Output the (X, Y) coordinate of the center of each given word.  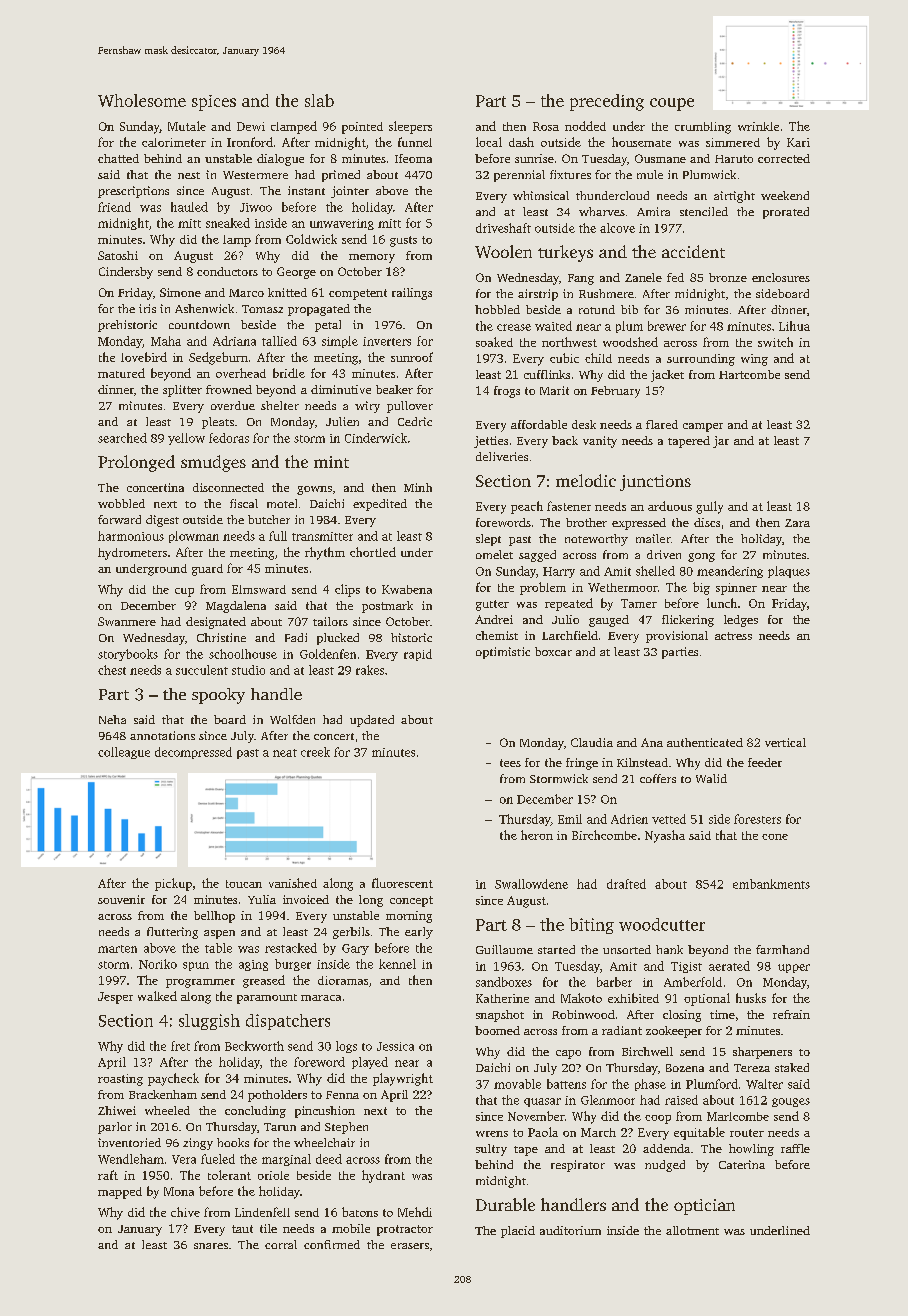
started (556, 949)
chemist (497, 635)
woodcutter (662, 924)
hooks (233, 1142)
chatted (118, 158)
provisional (677, 637)
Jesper (115, 998)
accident (693, 251)
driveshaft (503, 228)
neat (285, 753)
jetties (491, 442)
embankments (771, 884)
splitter (182, 391)
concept (411, 901)
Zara (797, 523)
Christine (221, 637)
